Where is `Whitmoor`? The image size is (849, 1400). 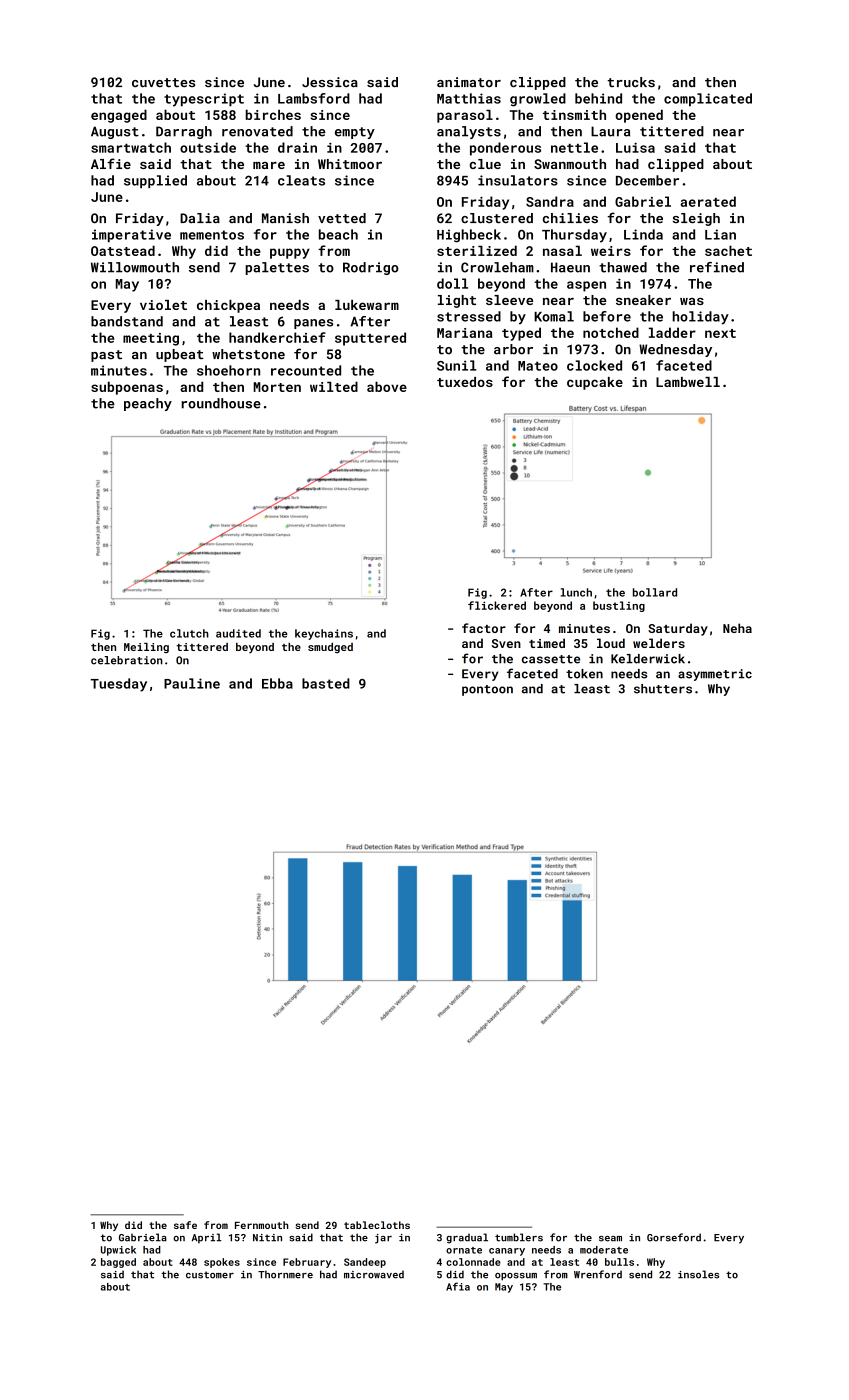 Whitmoor is located at coordinates (350, 164).
